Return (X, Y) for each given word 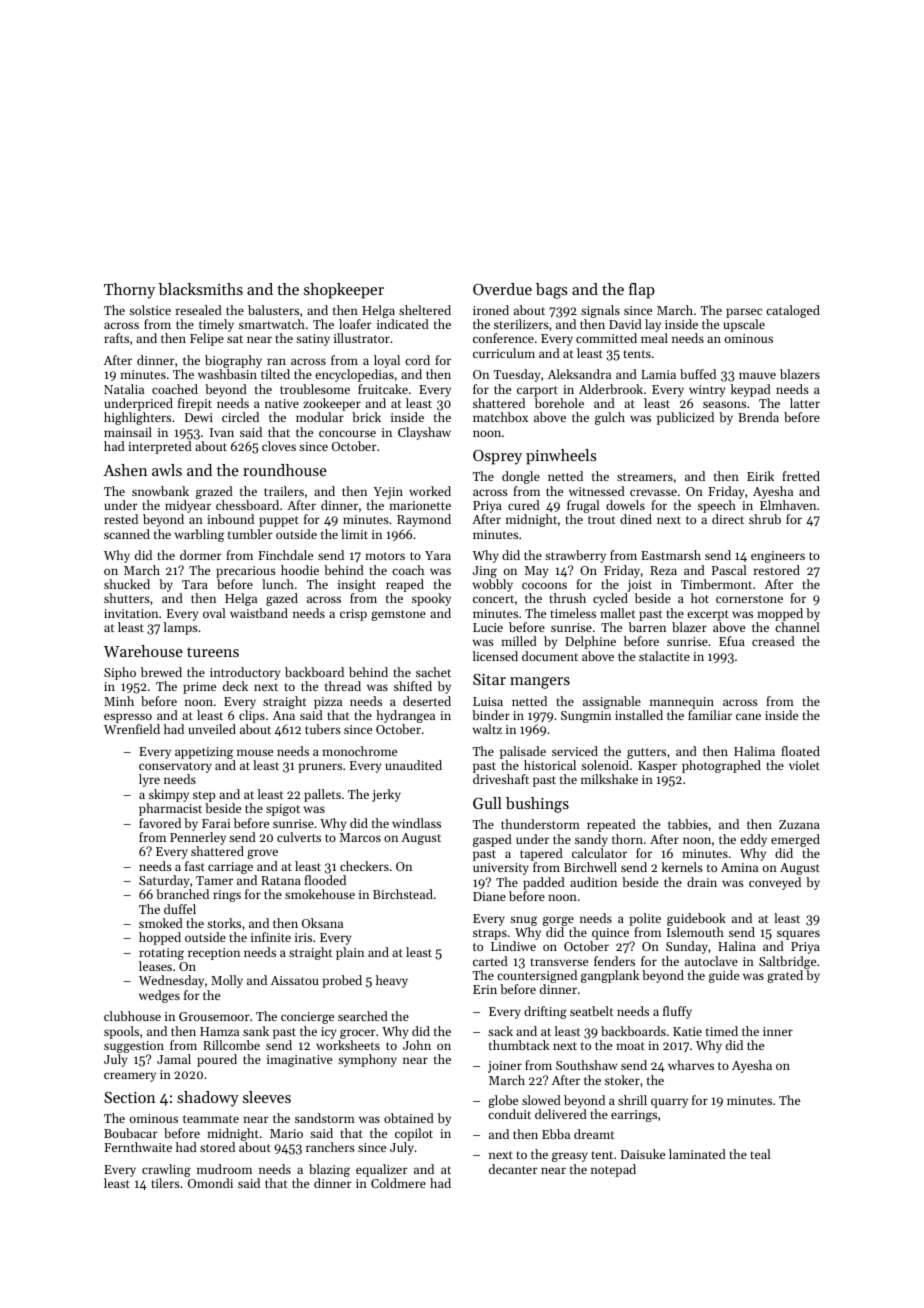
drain (702, 882)
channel (797, 627)
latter (805, 403)
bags (552, 291)
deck (235, 686)
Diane (489, 896)
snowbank (160, 491)
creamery (130, 1077)
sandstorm (325, 1118)
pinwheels (561, 457)
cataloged (793, 311)
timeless (573, 613)
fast (195, 866)
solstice (150, 310)
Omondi (210, 1183)
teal (760, 1154)
